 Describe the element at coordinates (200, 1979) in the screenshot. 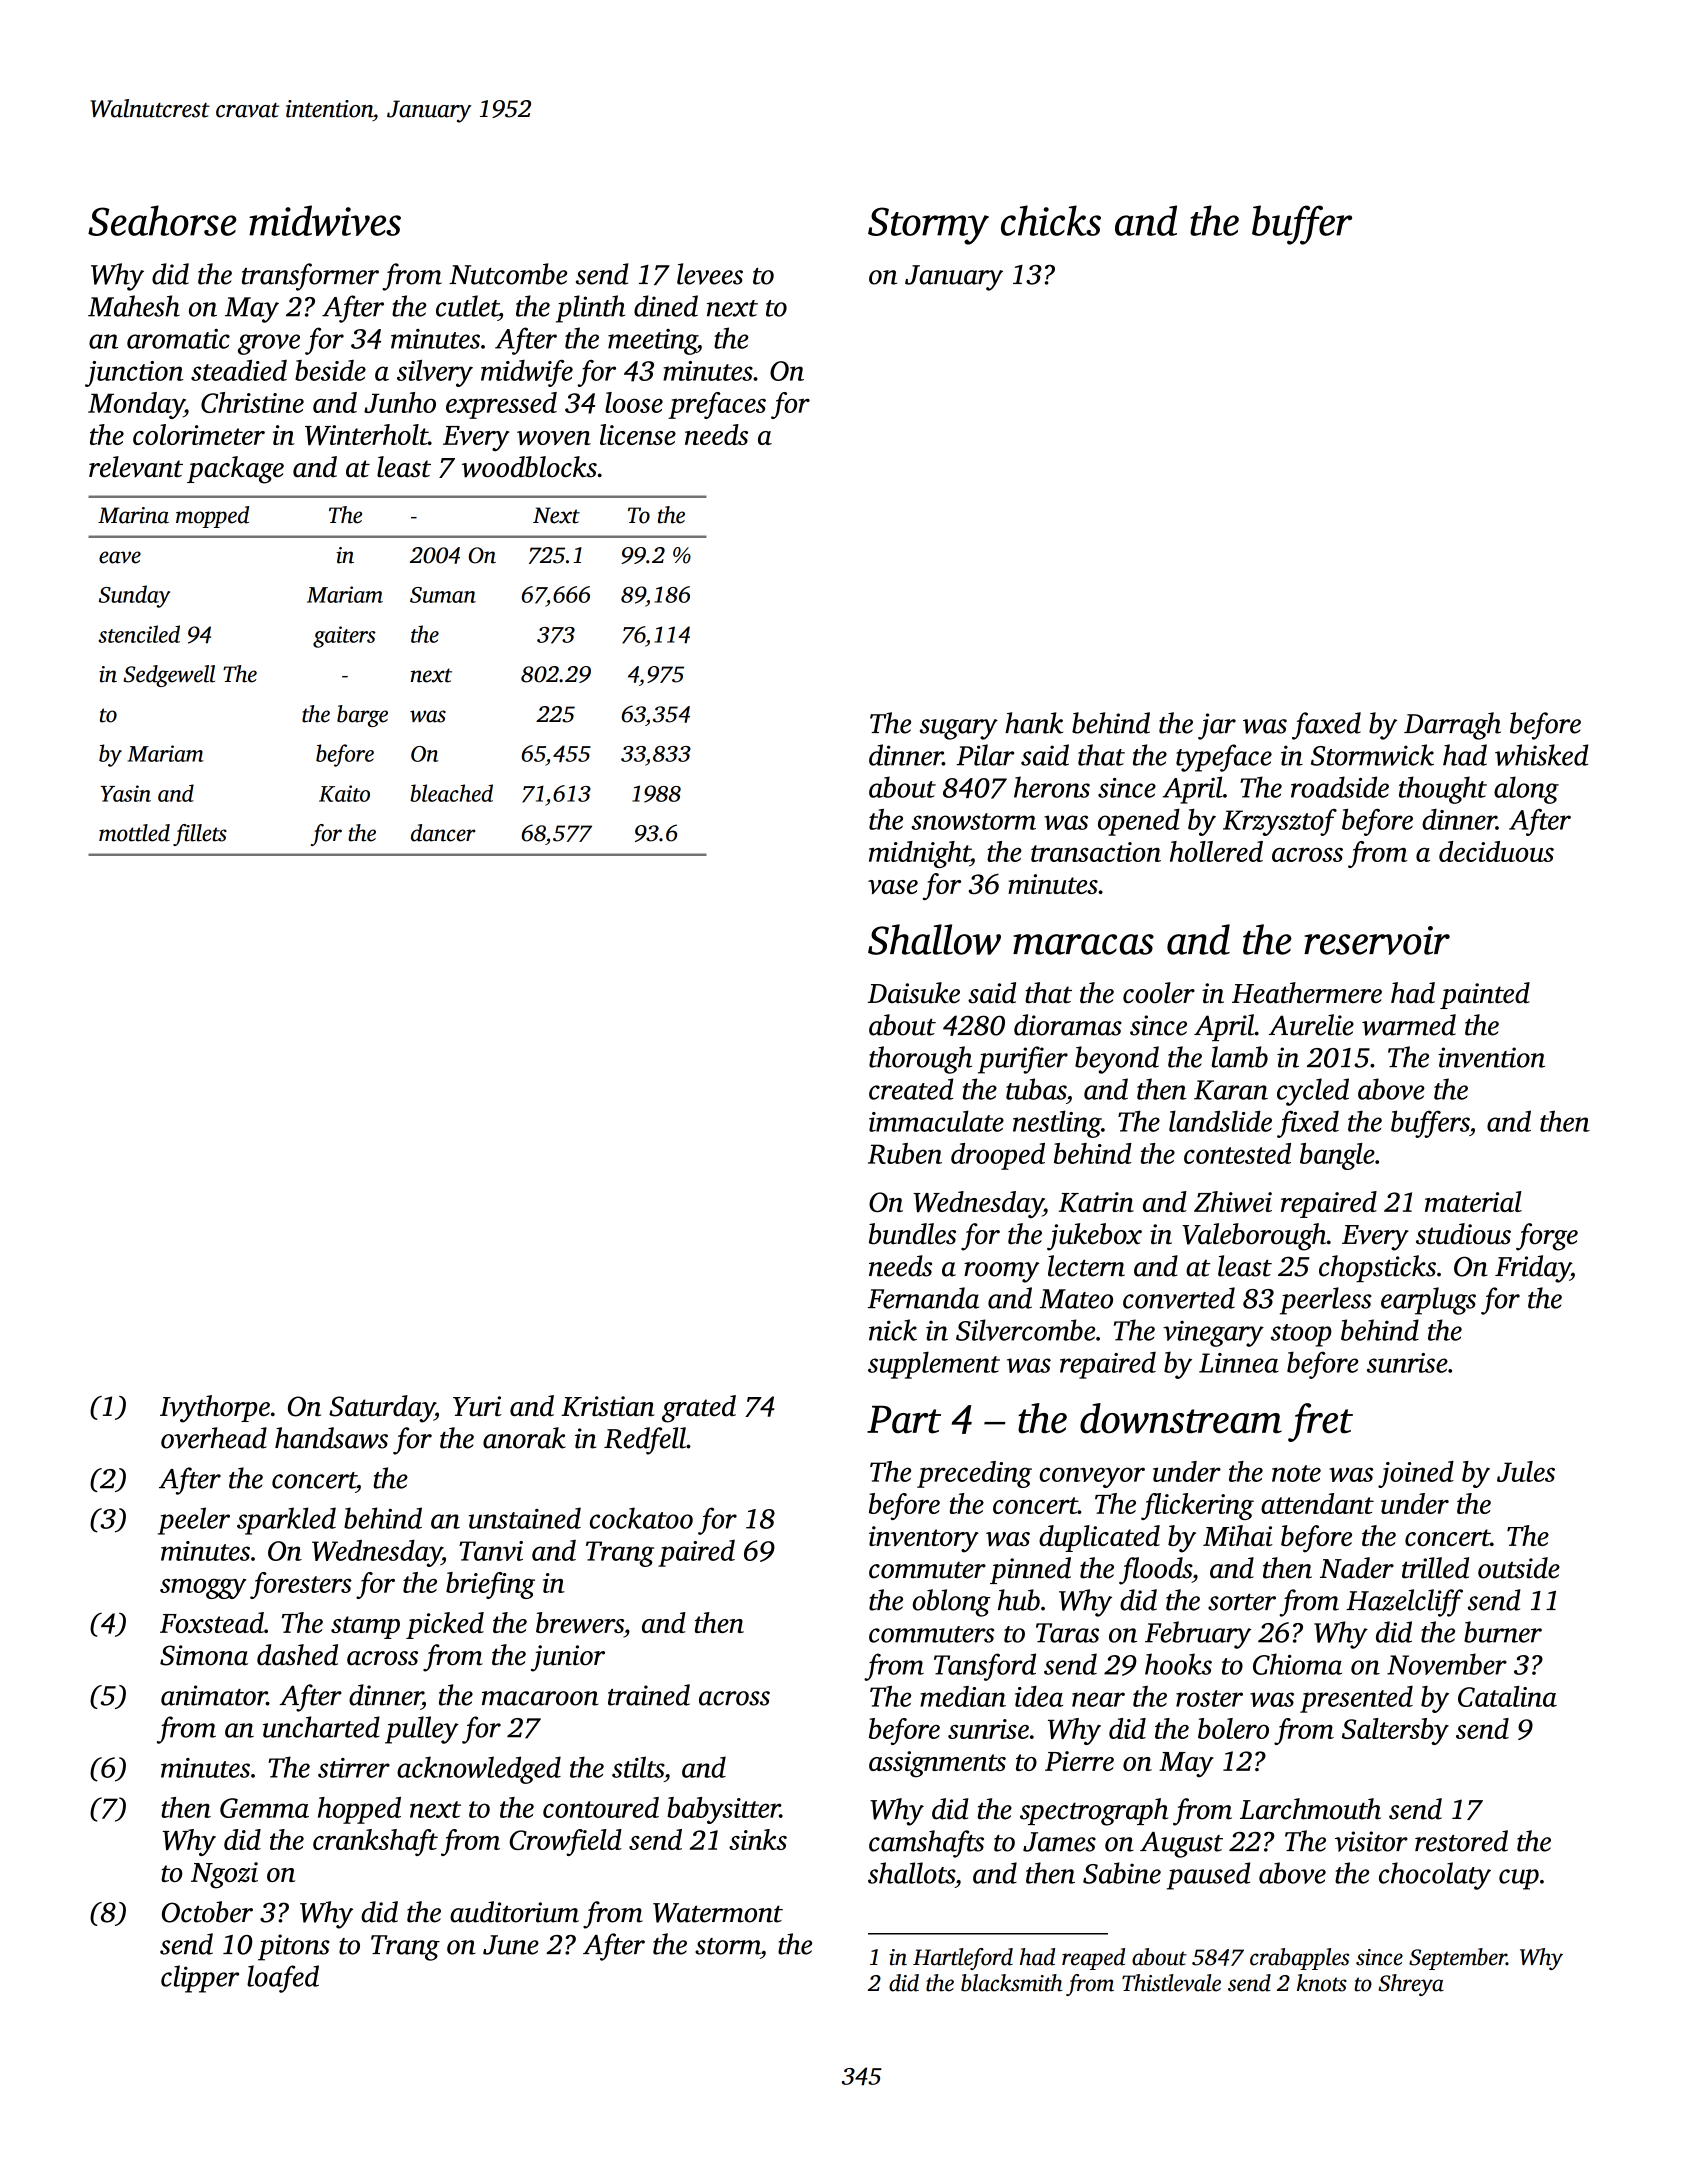

I see `clipper` at that location.
